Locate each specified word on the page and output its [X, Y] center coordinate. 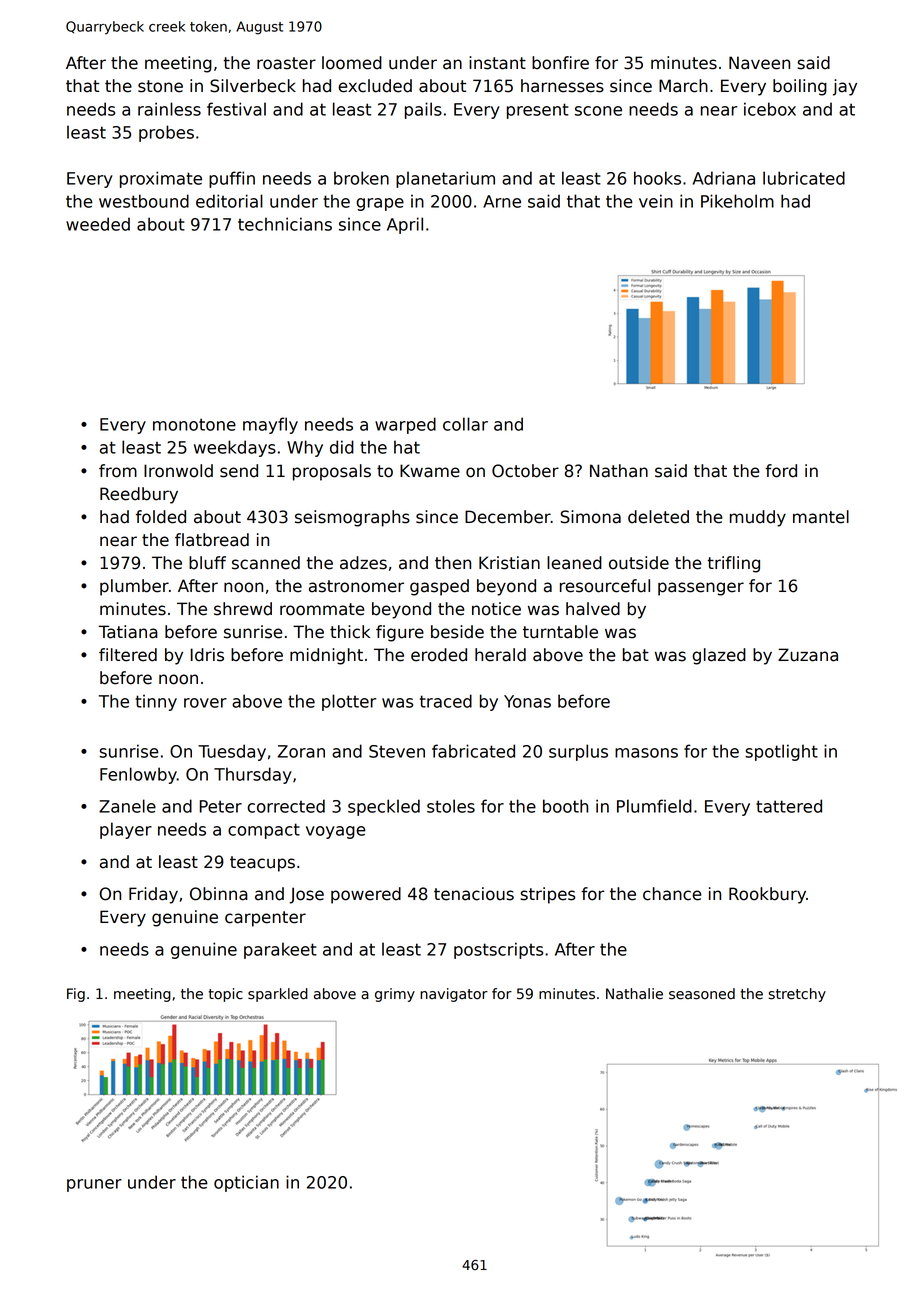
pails [423, 110]
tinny [156, 703]
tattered [789, 806]
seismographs [352, 518]
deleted [658, 517]
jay [845, 87]
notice [496, 609]
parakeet [280, 950]
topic [226, 995]
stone [160, 86]
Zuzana [808, 655]
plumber [134, 587]
